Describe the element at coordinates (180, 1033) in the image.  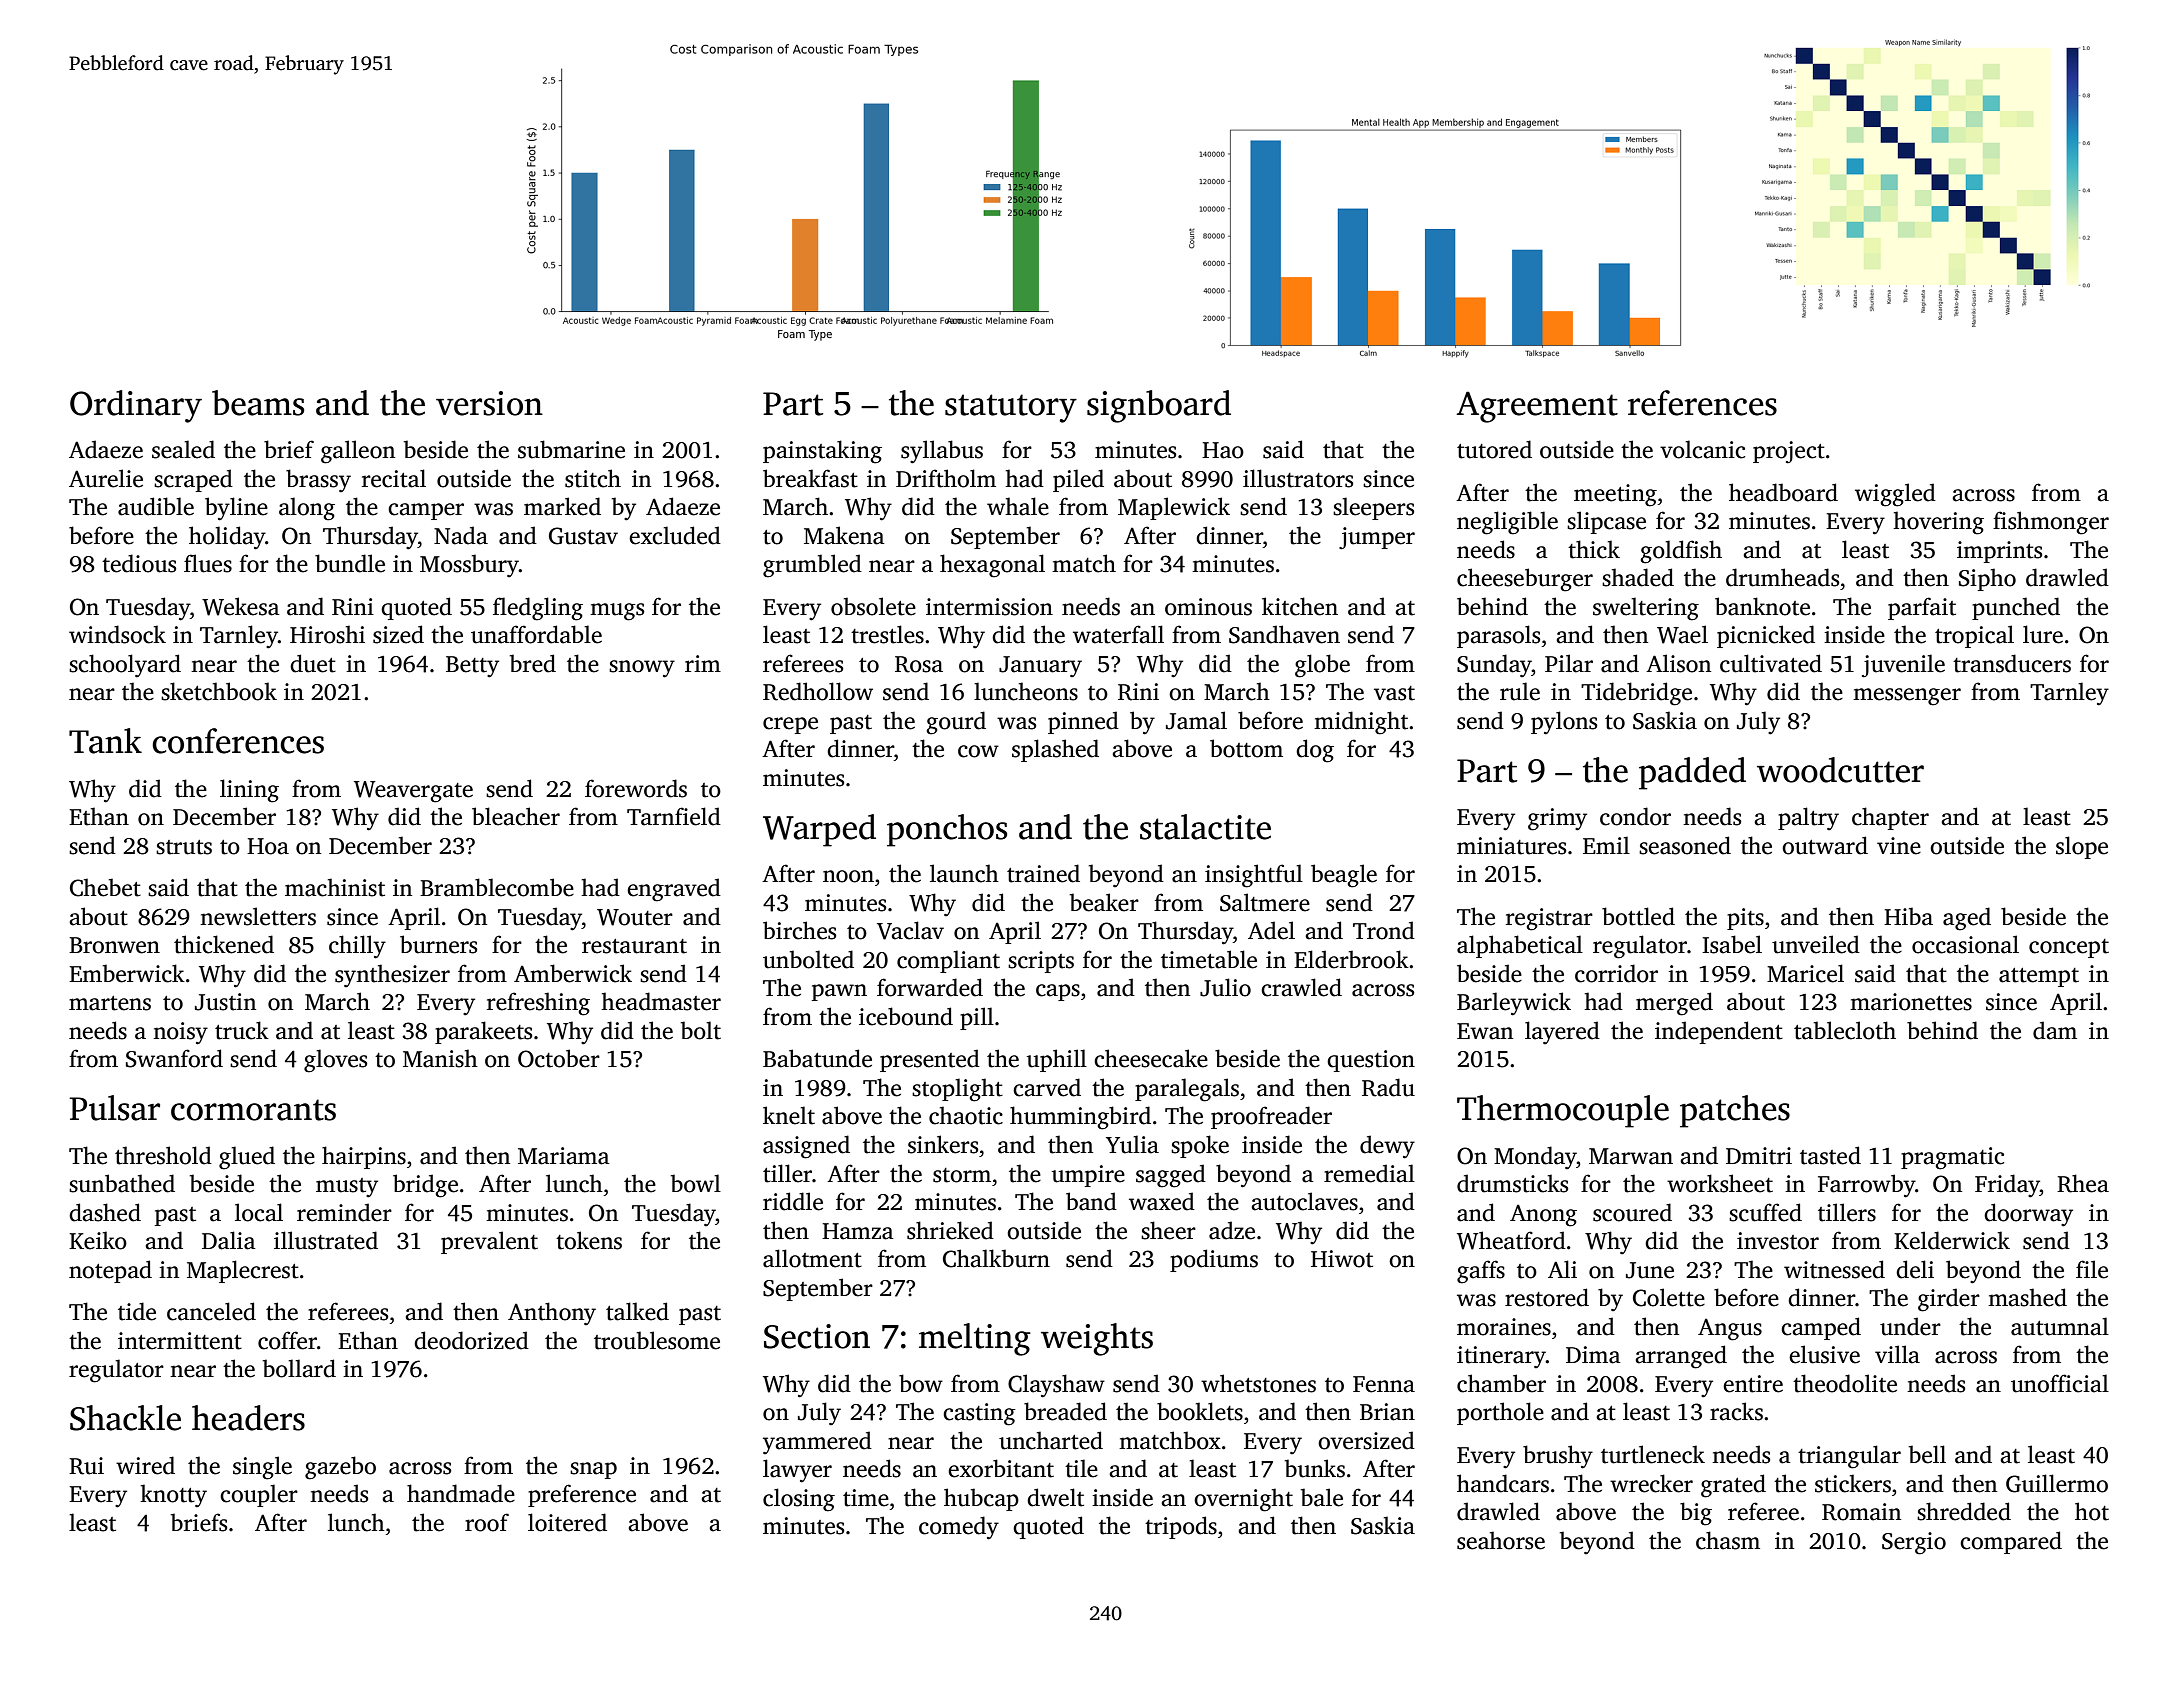
I see `noisy` at that location.
